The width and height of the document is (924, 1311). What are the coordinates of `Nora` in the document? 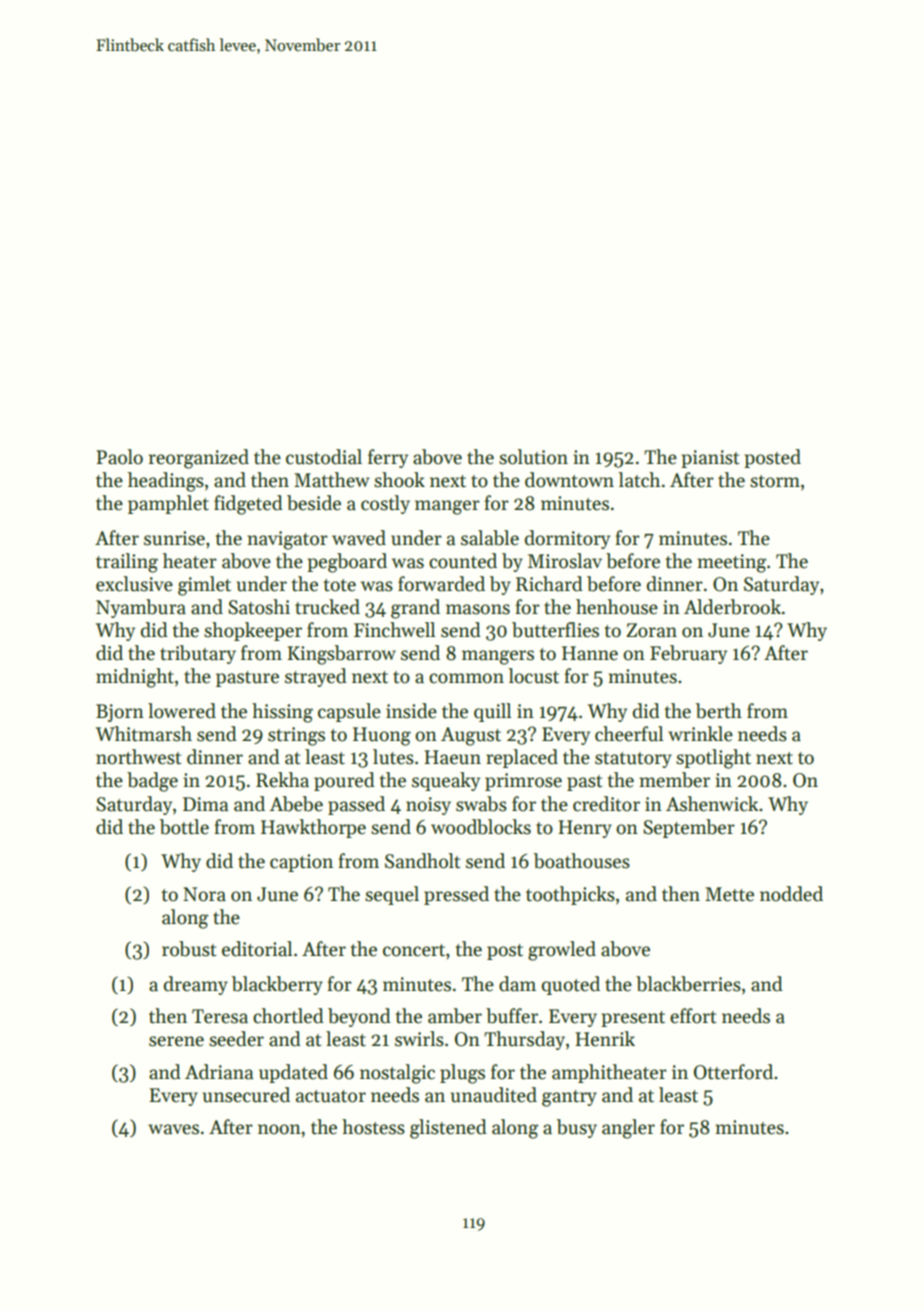 It's located at (204, 894).
